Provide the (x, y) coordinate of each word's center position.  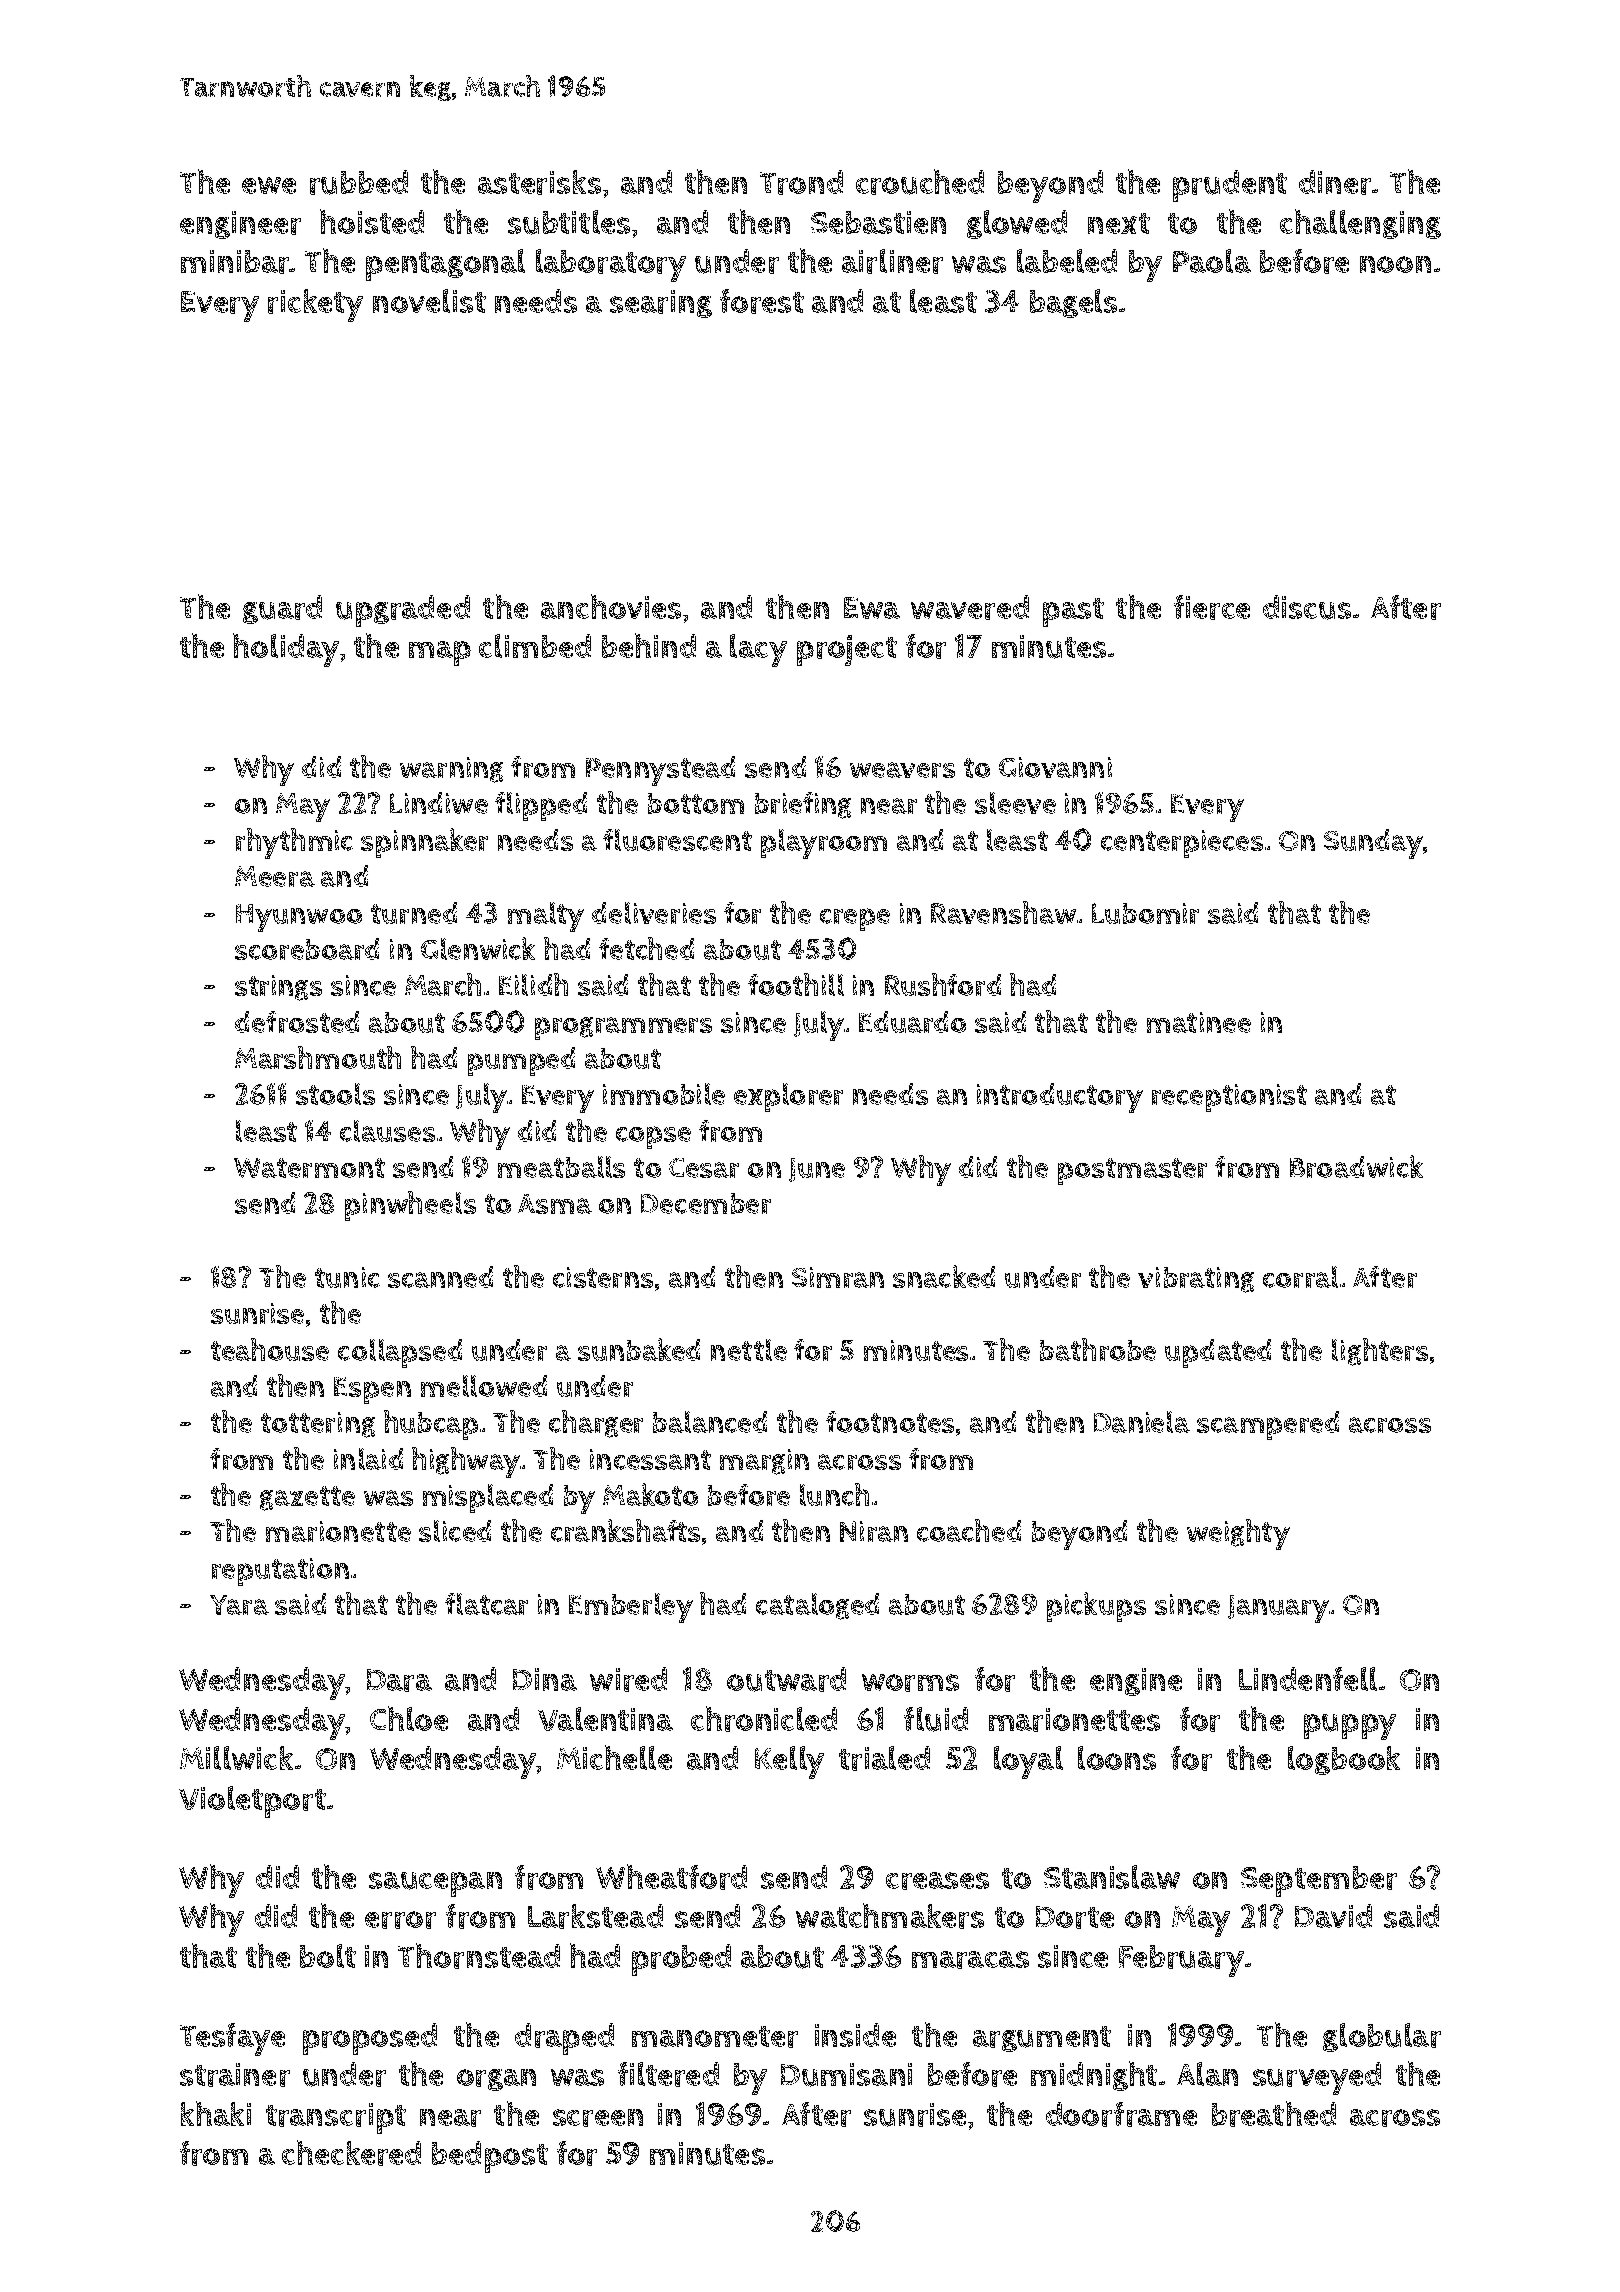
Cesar (704, 1168)
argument (1042, 2039)
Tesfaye (232, 2039)
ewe (269, 185)
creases (937, 1881)
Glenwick (478, 948)
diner (1335, 182)
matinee (1199, 1022)
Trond (801, 182)
